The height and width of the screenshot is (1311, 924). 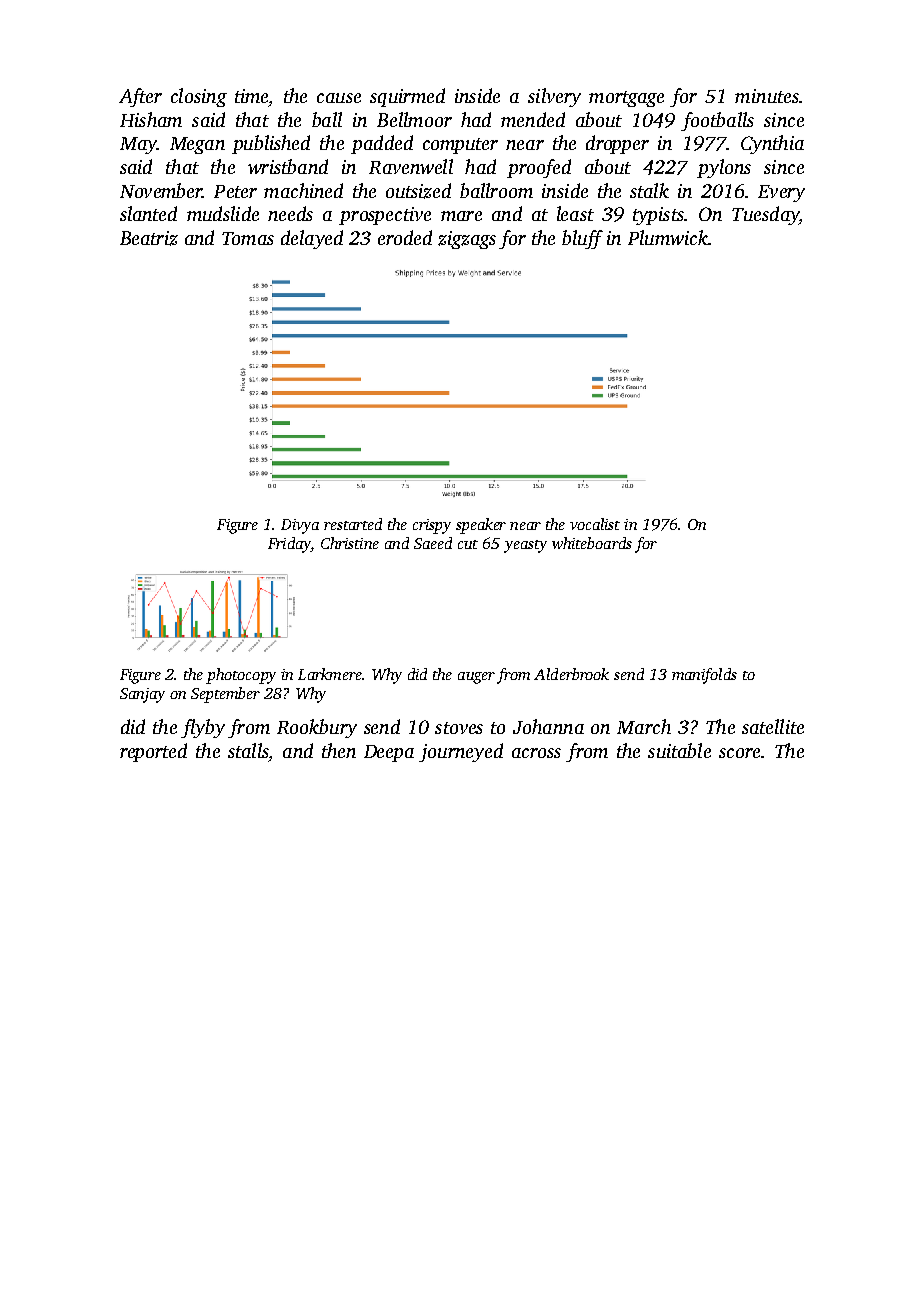 What do you see at coordinates (241, 676) in the screenshot?
I see `photocopy` at bounding box center [241, 676].
